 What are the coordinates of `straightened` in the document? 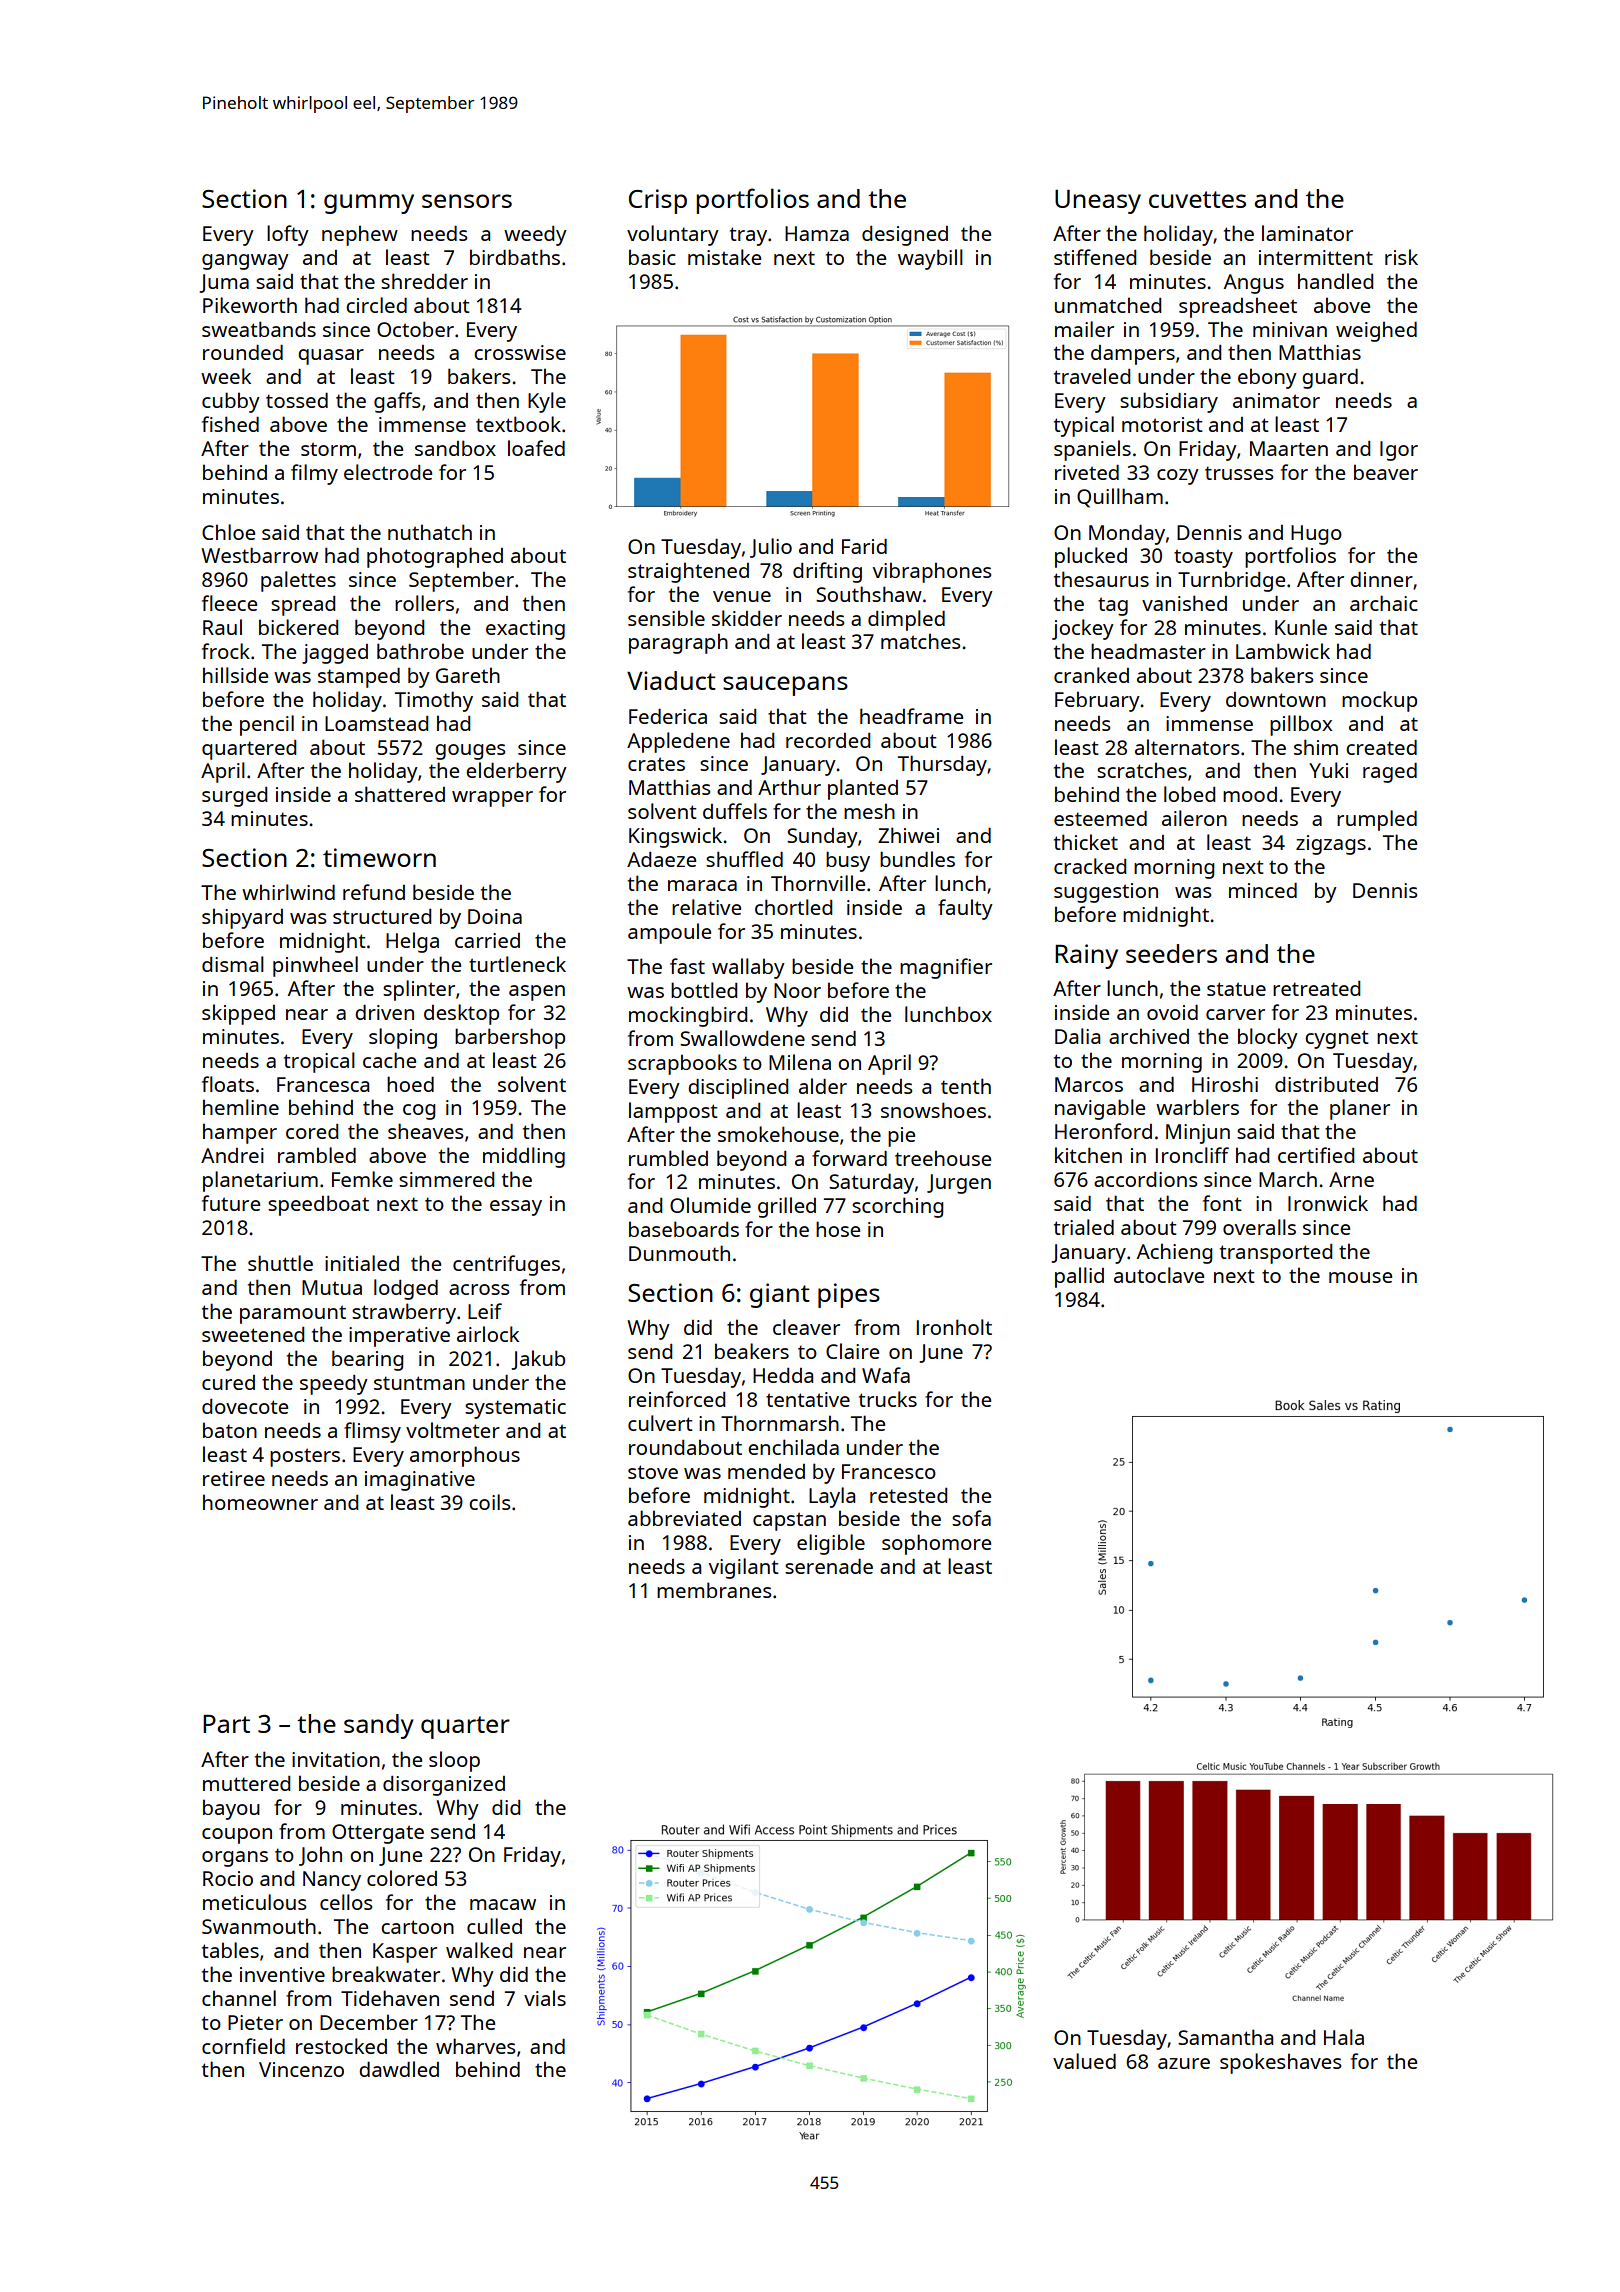 It's located at (688, 572).
